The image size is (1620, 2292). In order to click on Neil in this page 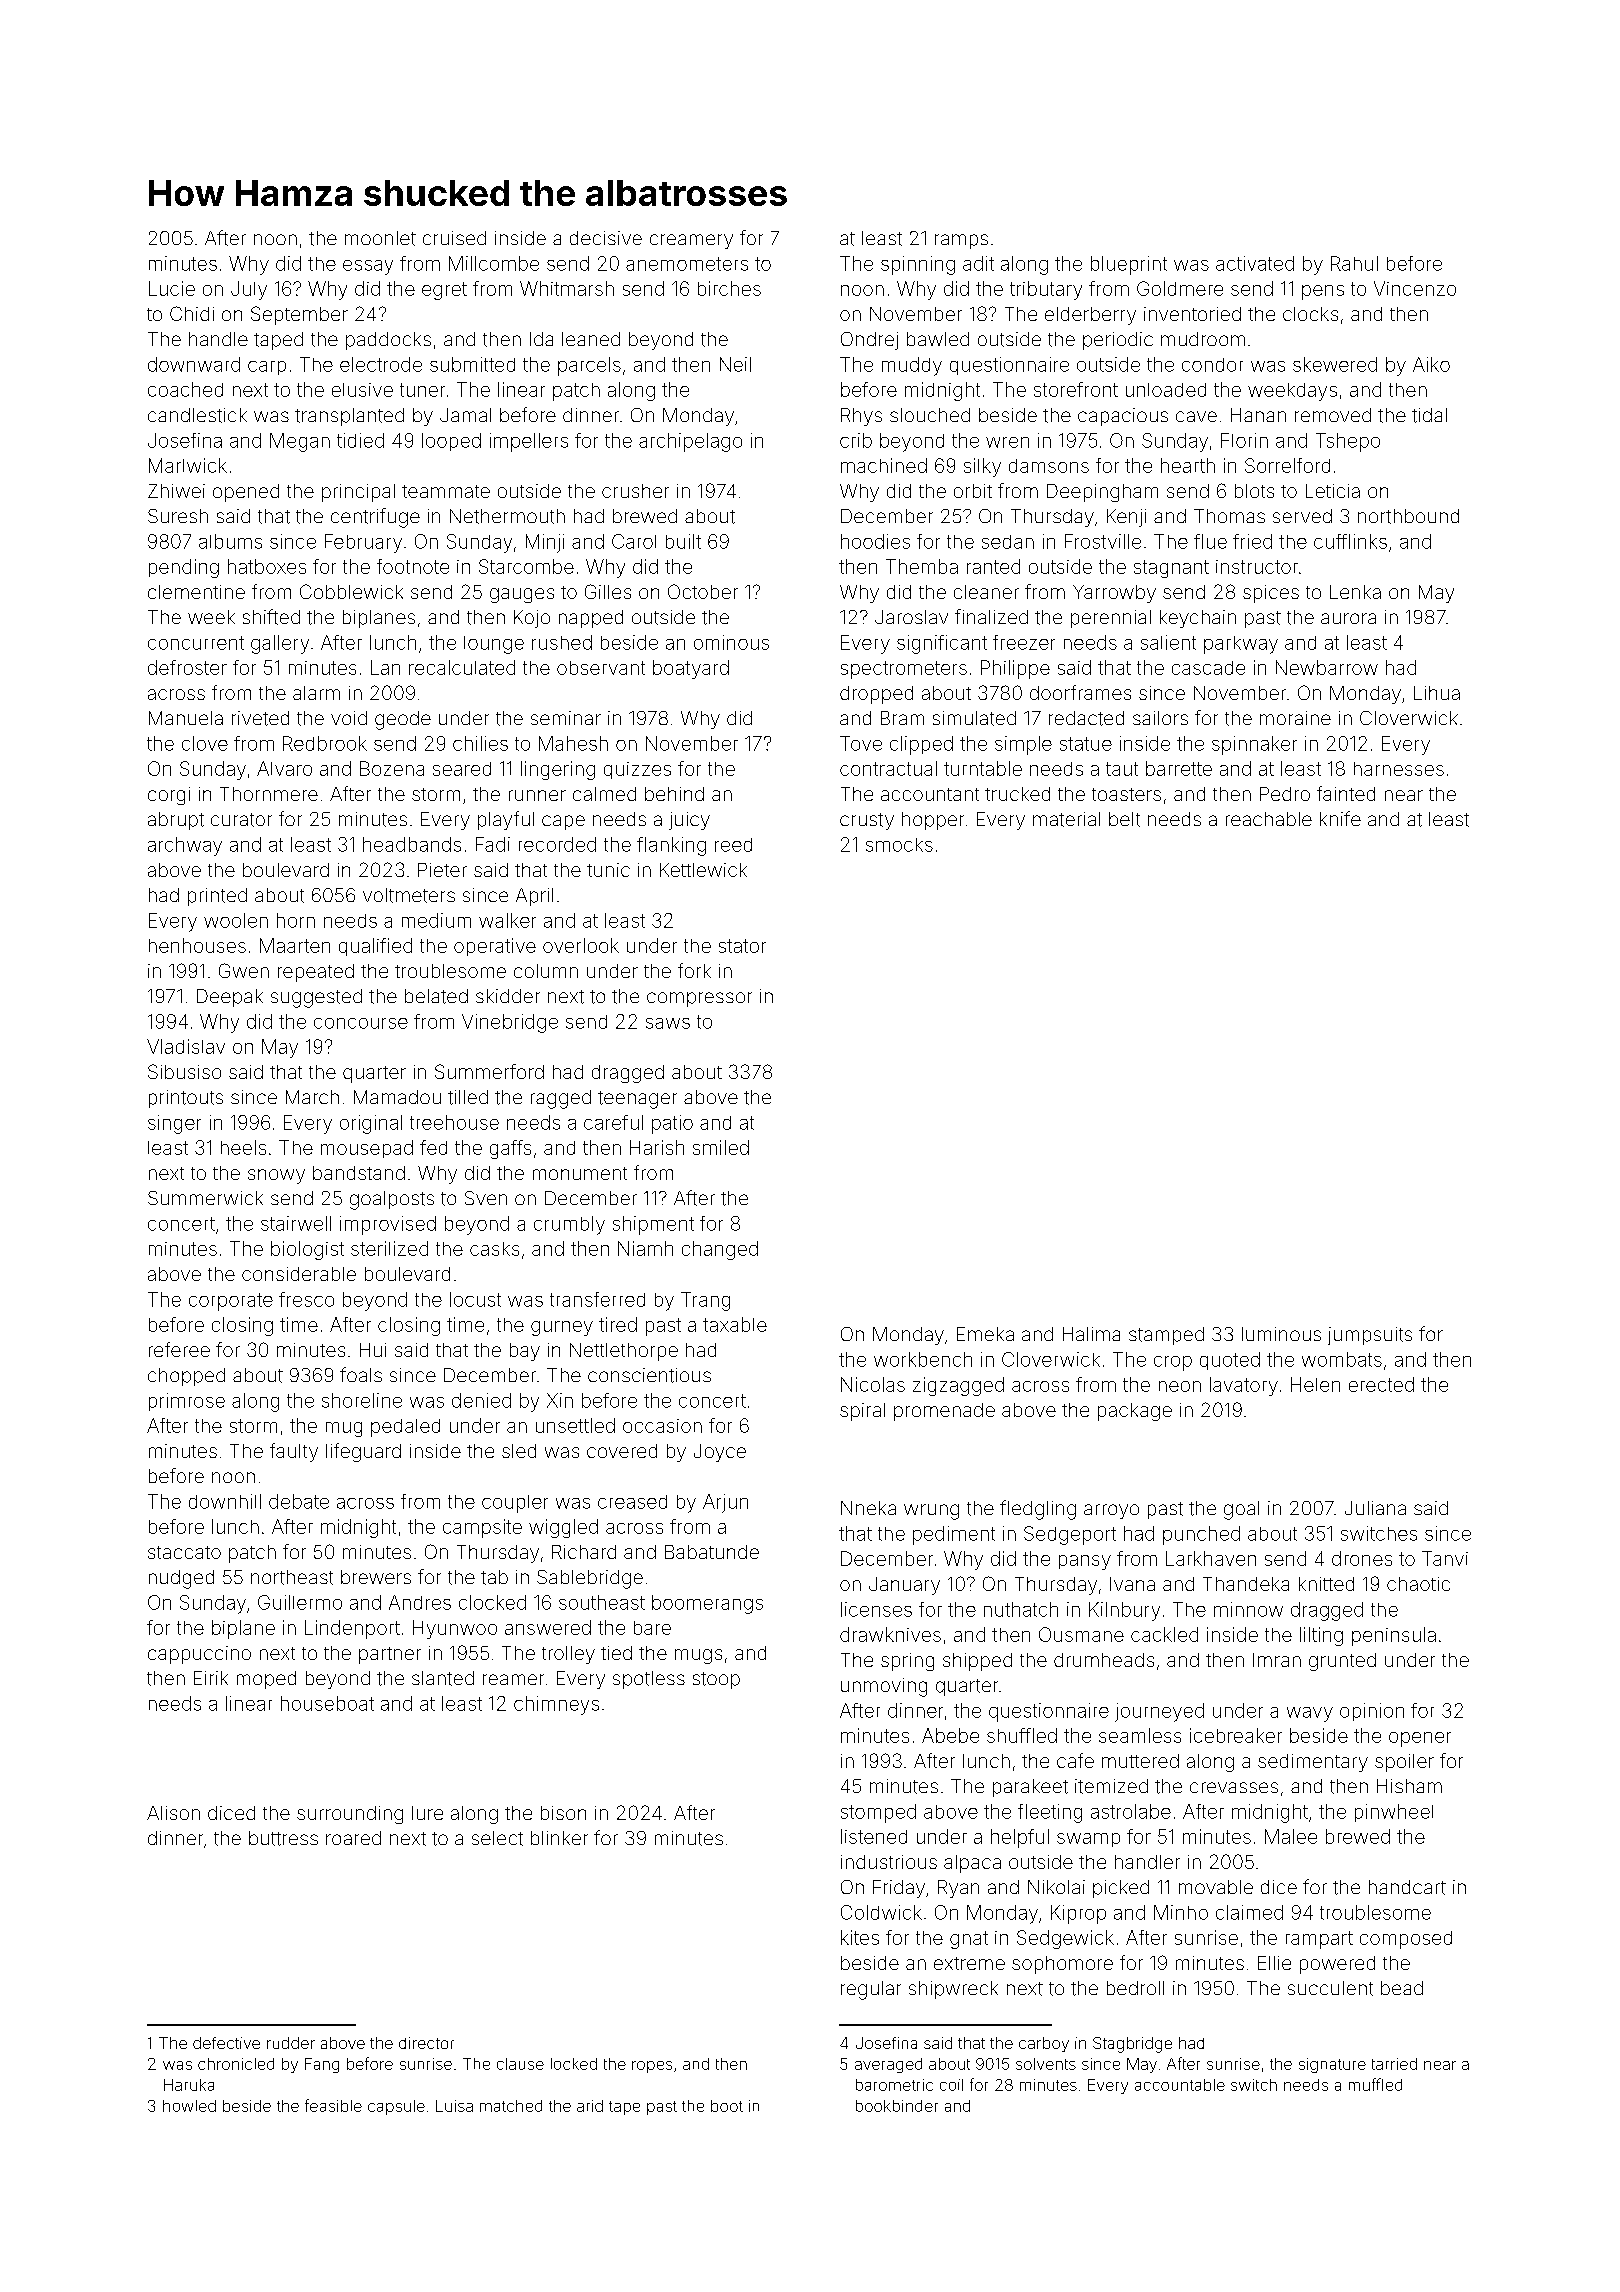, I will do `click(735, 364)`.
